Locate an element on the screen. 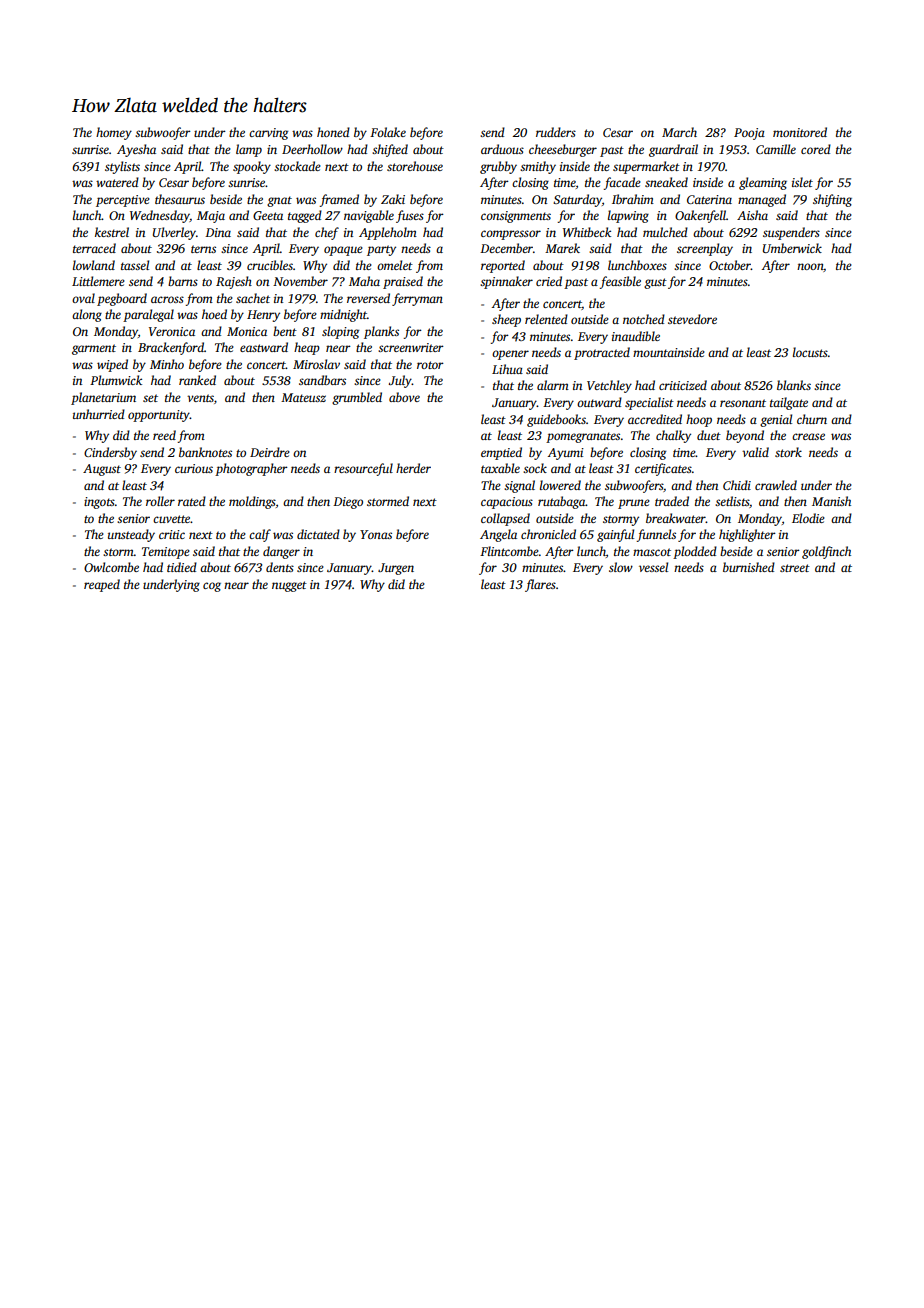 The height and width of the screenshot is (1308, 924). bent is located at coordinates (285, 331).
